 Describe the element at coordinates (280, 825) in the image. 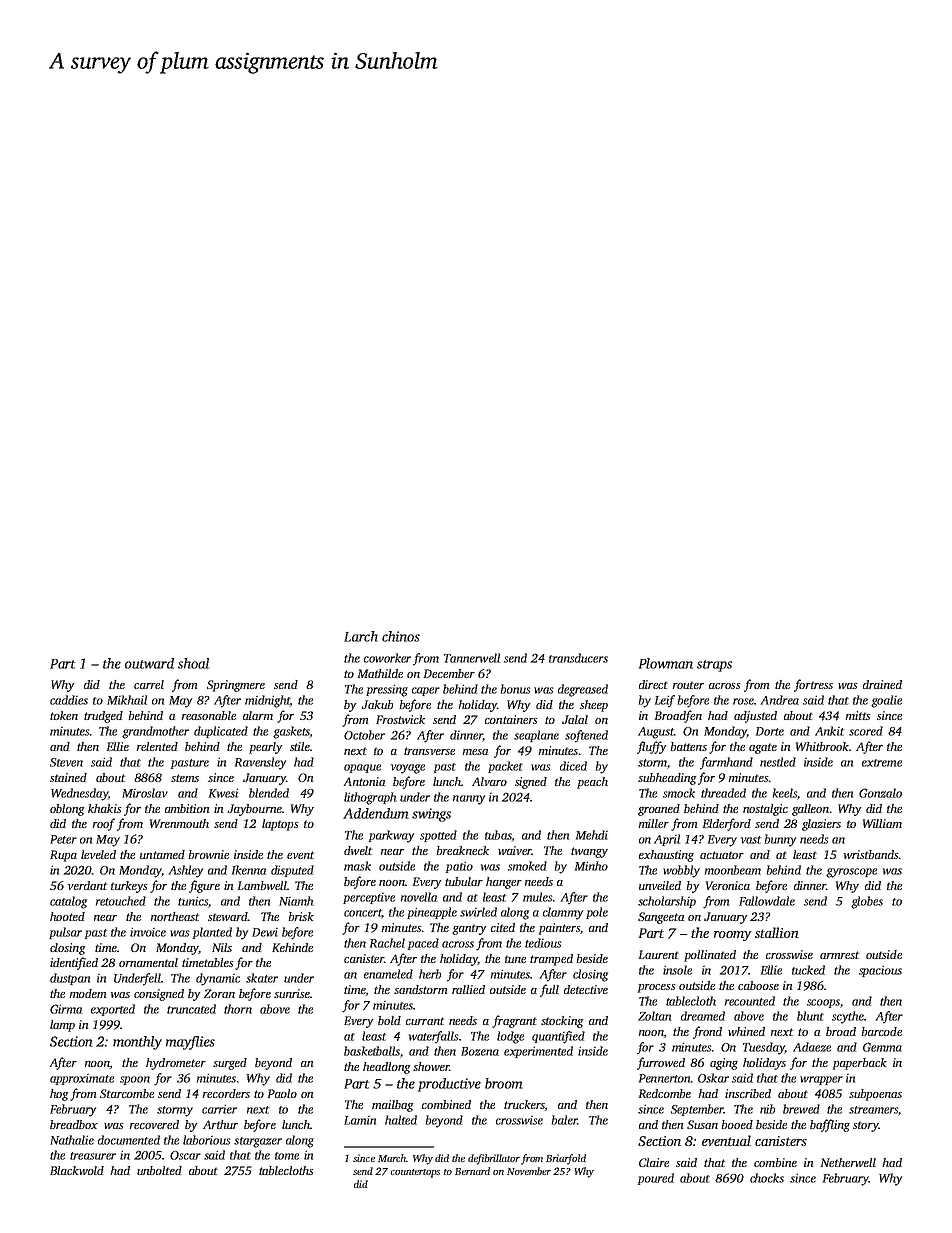

I see `laptops` at that location.
